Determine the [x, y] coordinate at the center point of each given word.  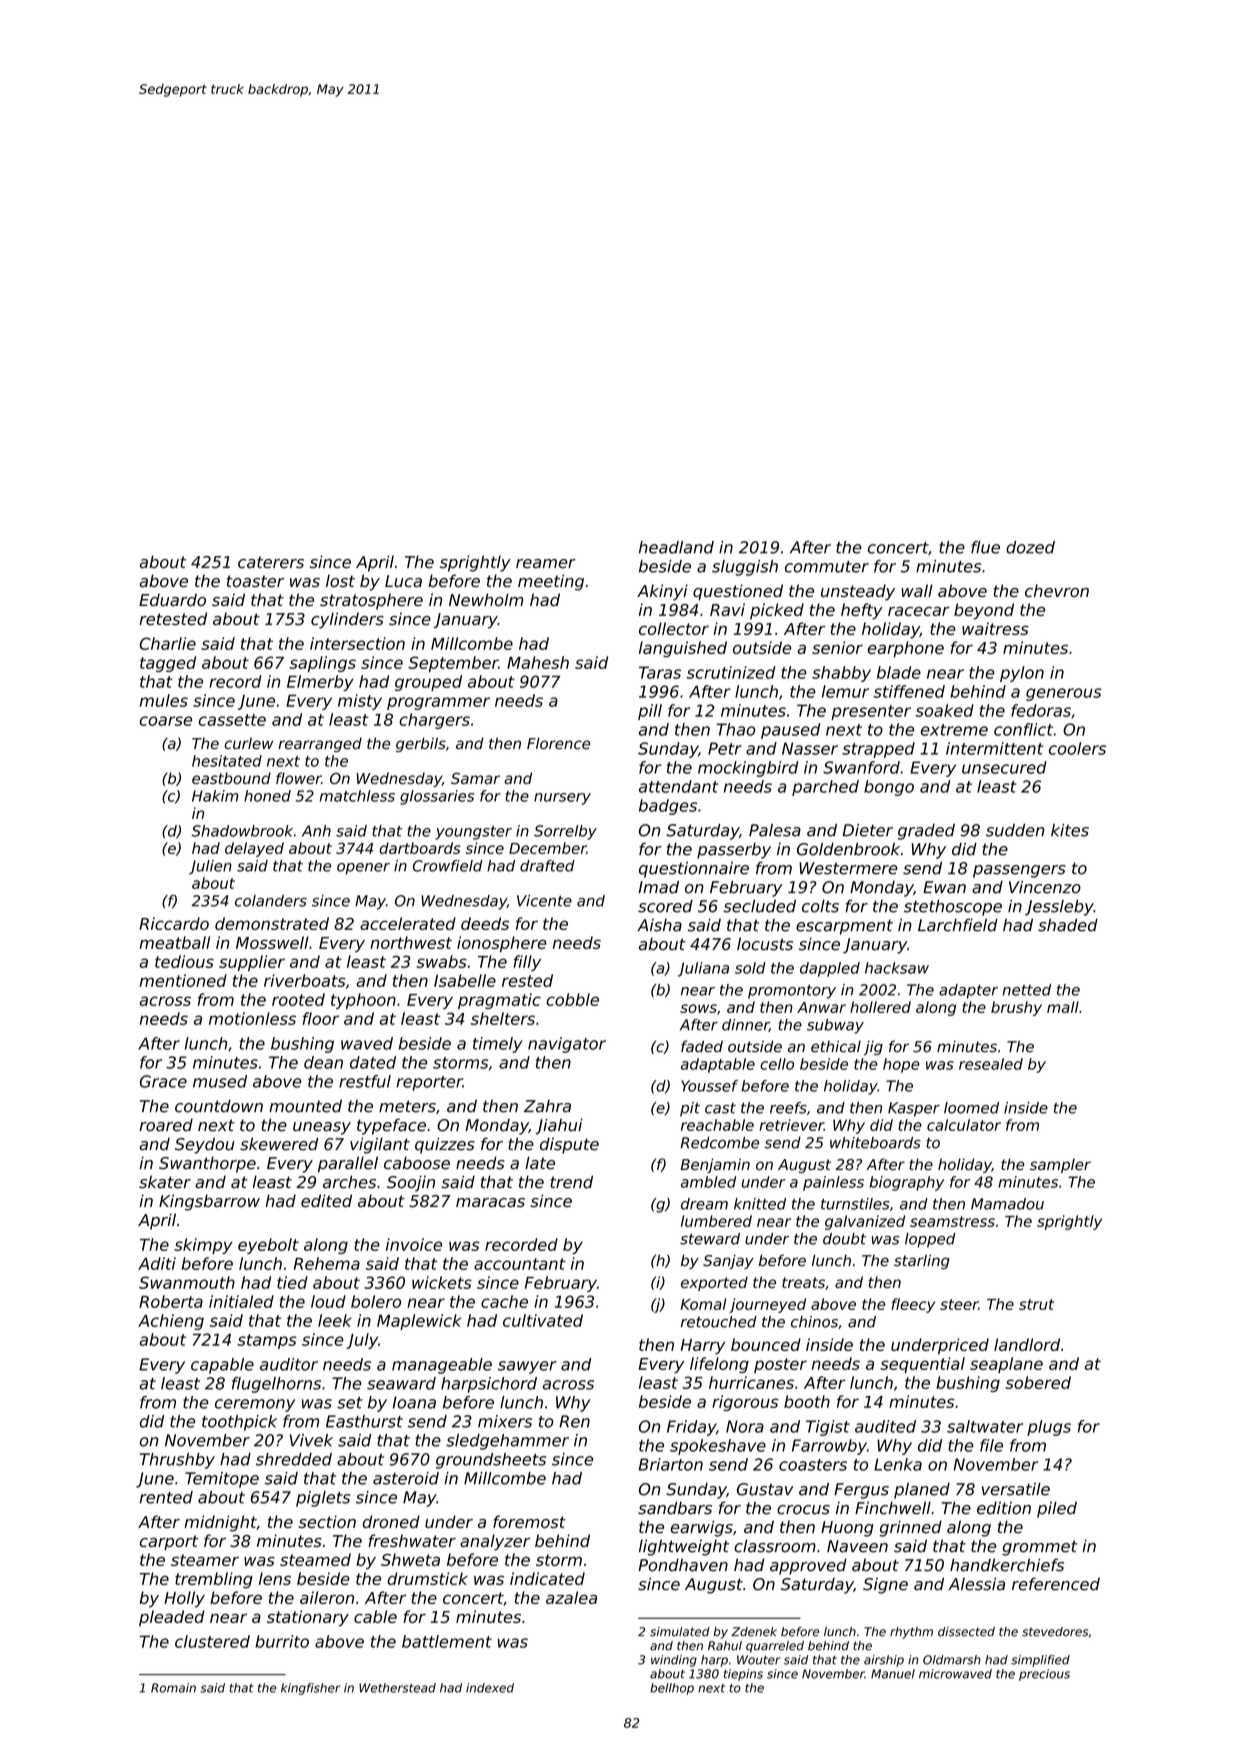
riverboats [305, 980]
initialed [241, 1301]
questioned [738, 592]
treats [803, 1282]
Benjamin [715, 1165]
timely [498, 1045]
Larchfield [958, 925]
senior [837, 647]
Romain [173, 1688]
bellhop [672, 1689]
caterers [271, 562]
